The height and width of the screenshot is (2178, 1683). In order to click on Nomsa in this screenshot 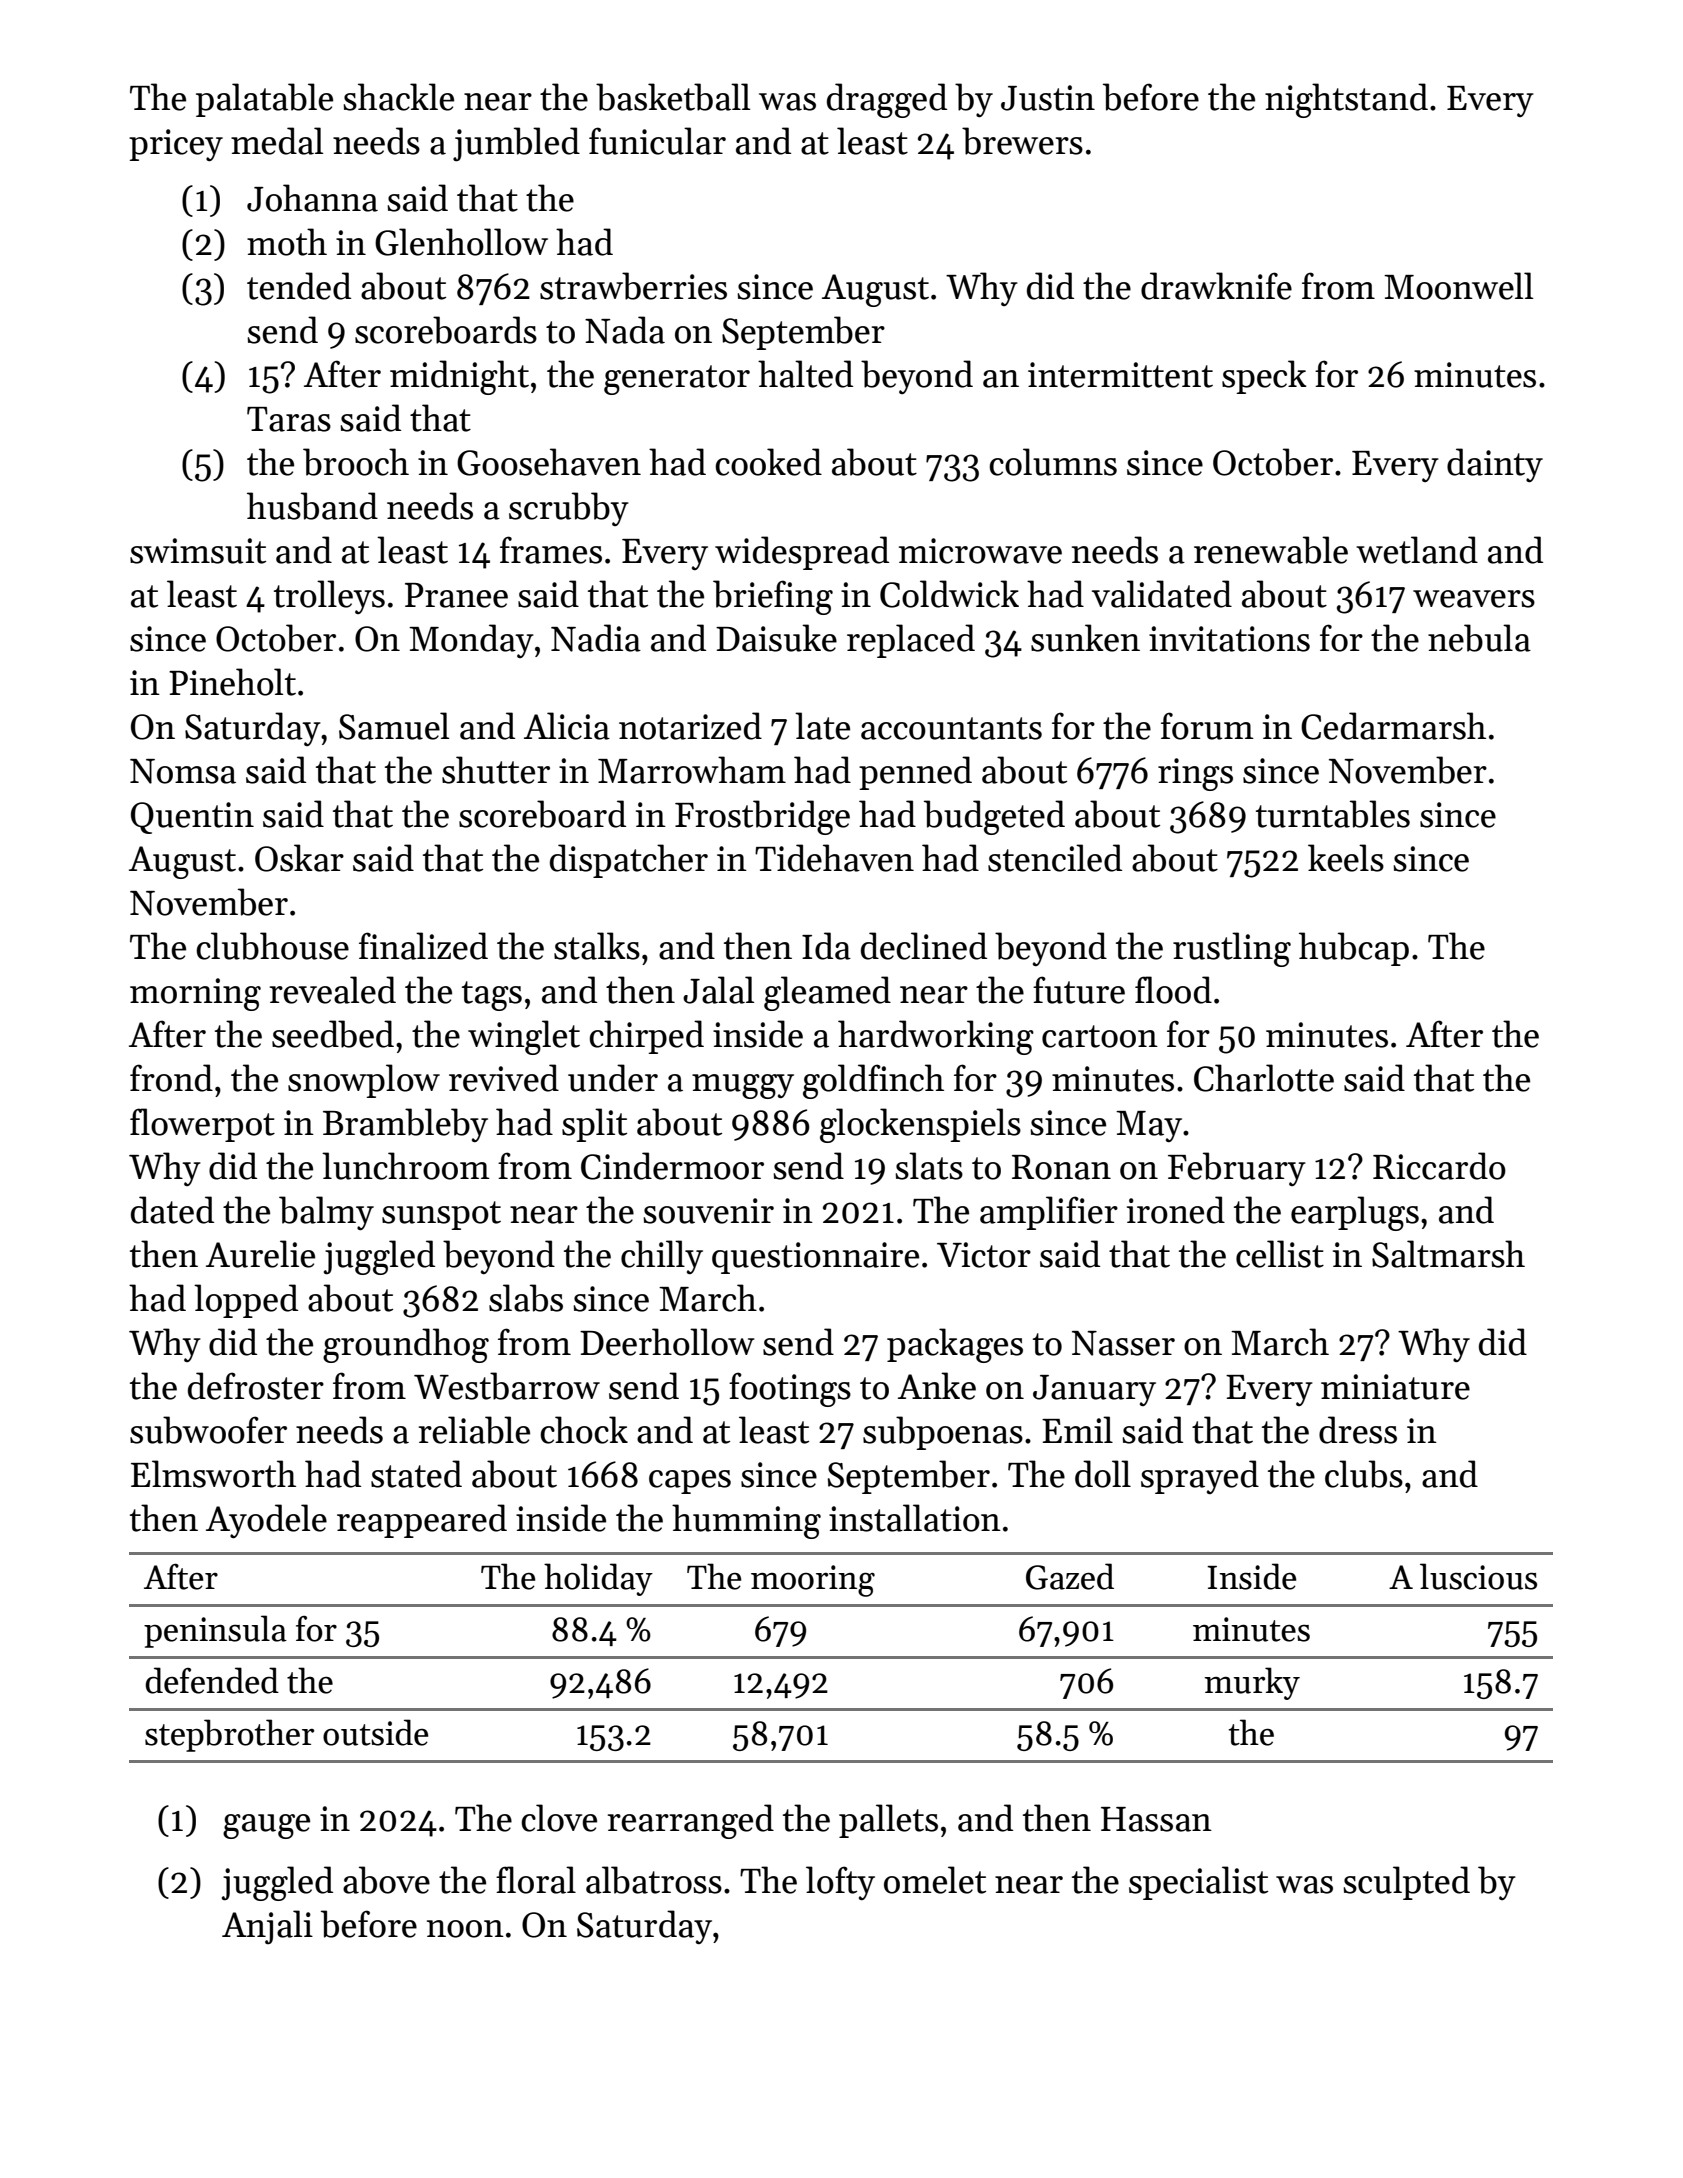, I will do `click(183, 771)`.
